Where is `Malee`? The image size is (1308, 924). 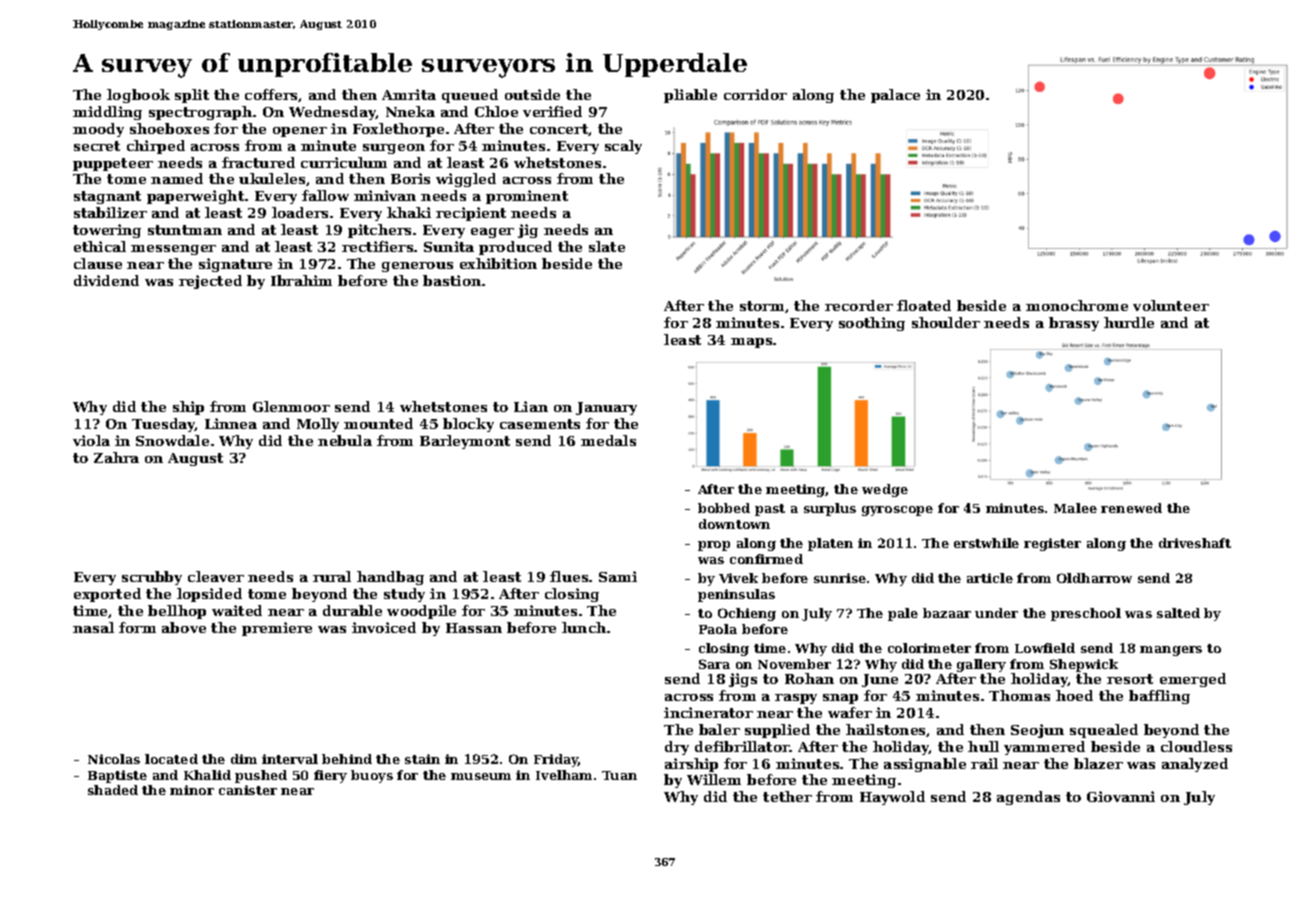
Malee is located at coordinates (1075, 508).
